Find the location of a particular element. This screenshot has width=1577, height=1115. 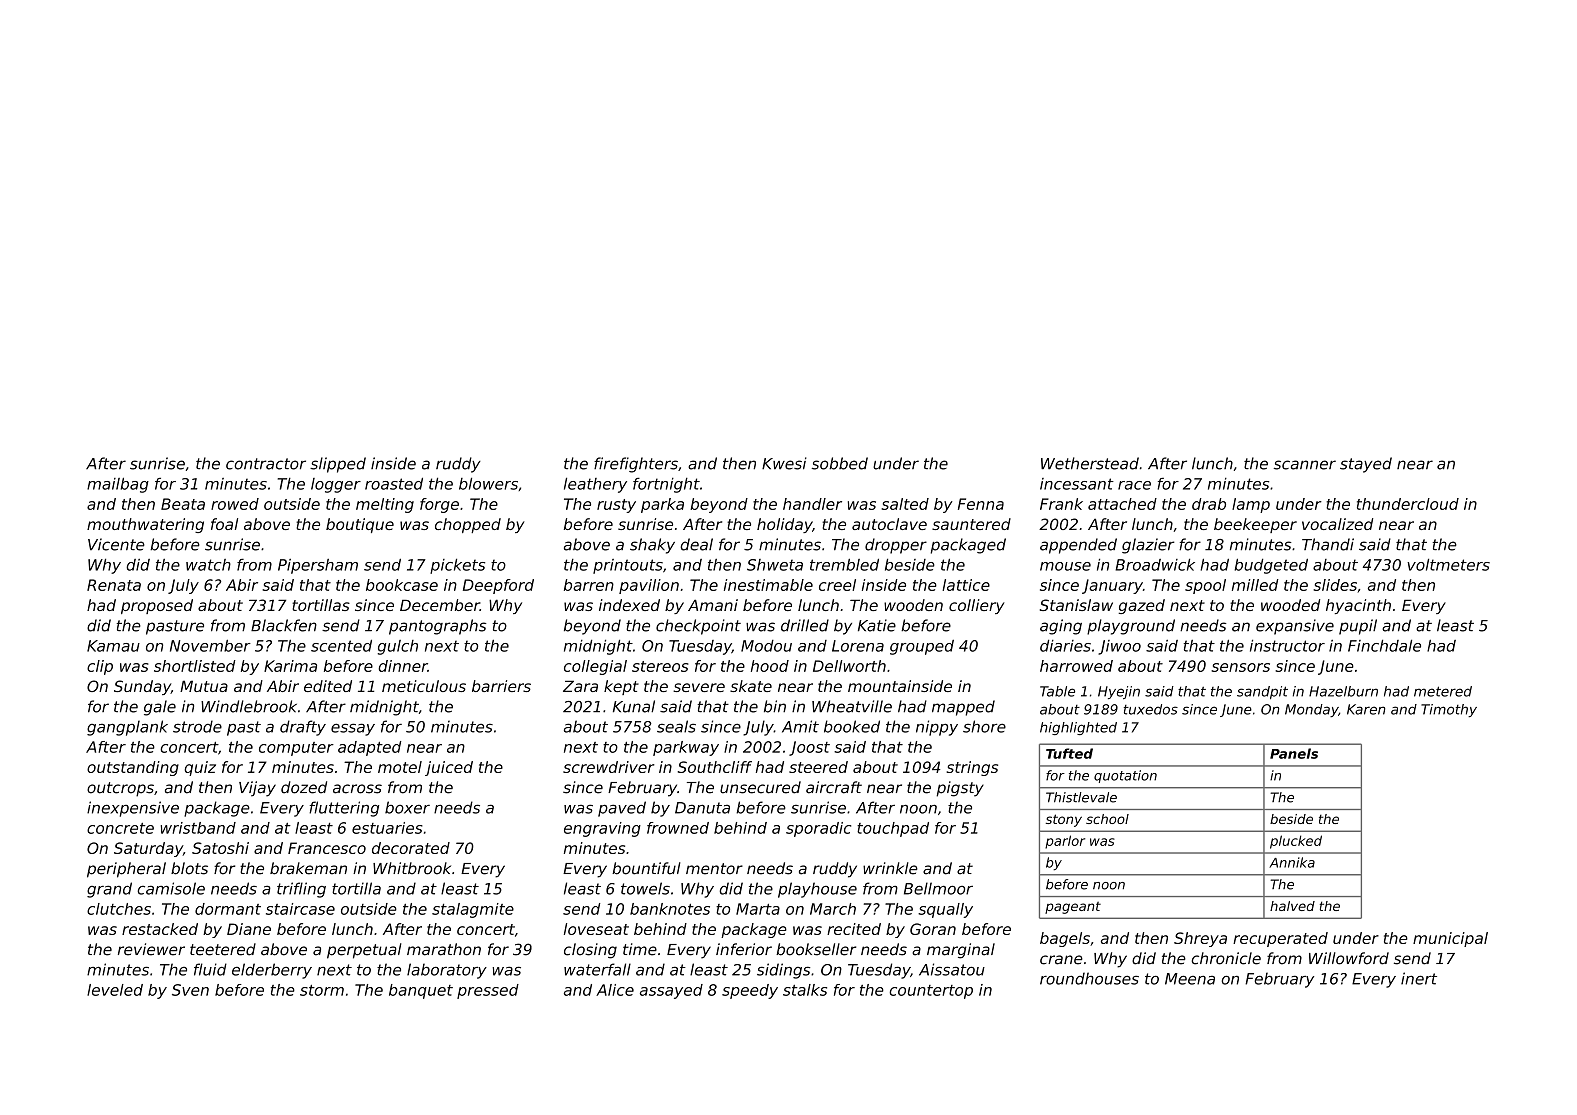

Panels is located at coordinates (1294, 753).
